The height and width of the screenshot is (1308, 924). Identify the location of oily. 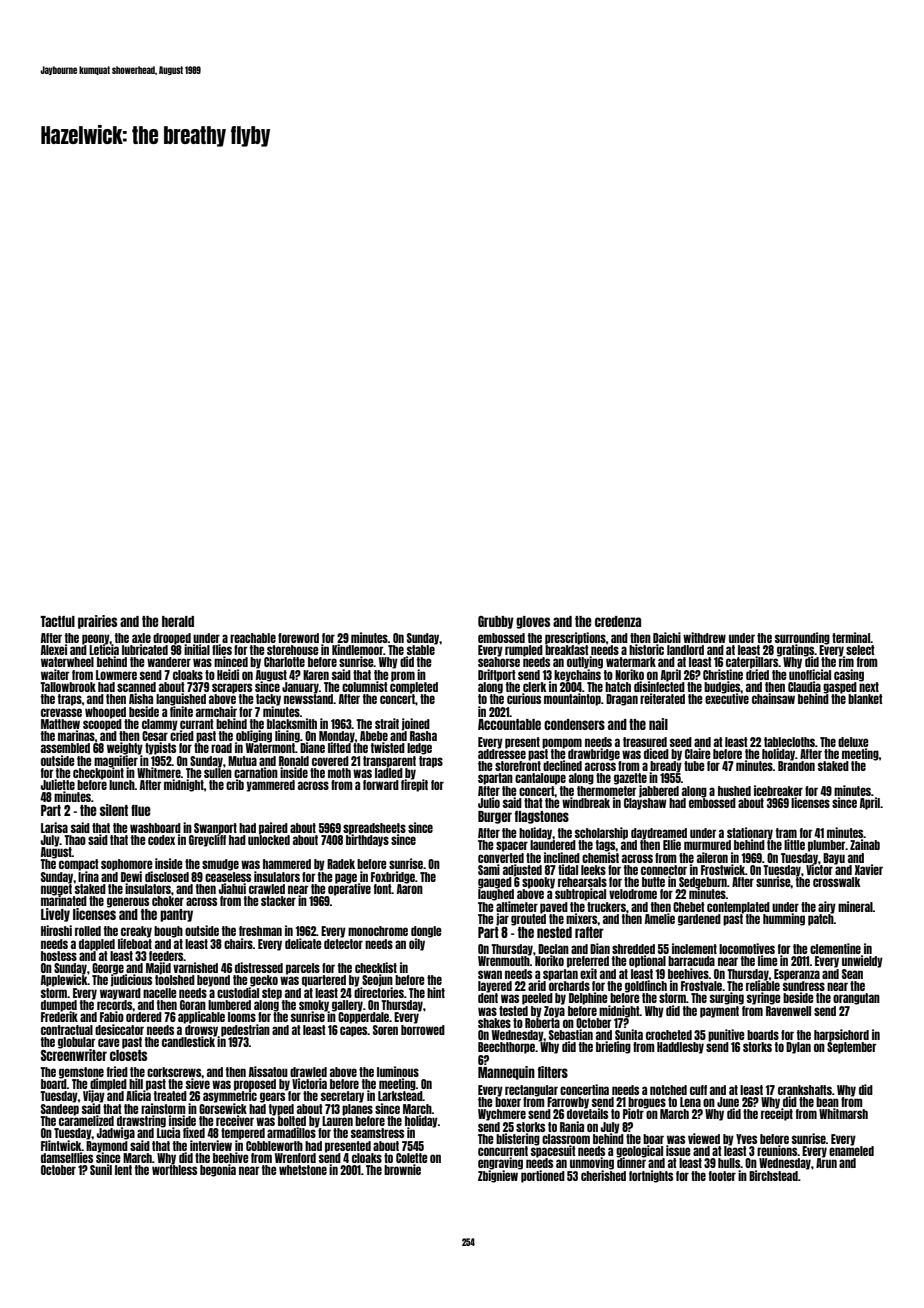
(417, 944).
